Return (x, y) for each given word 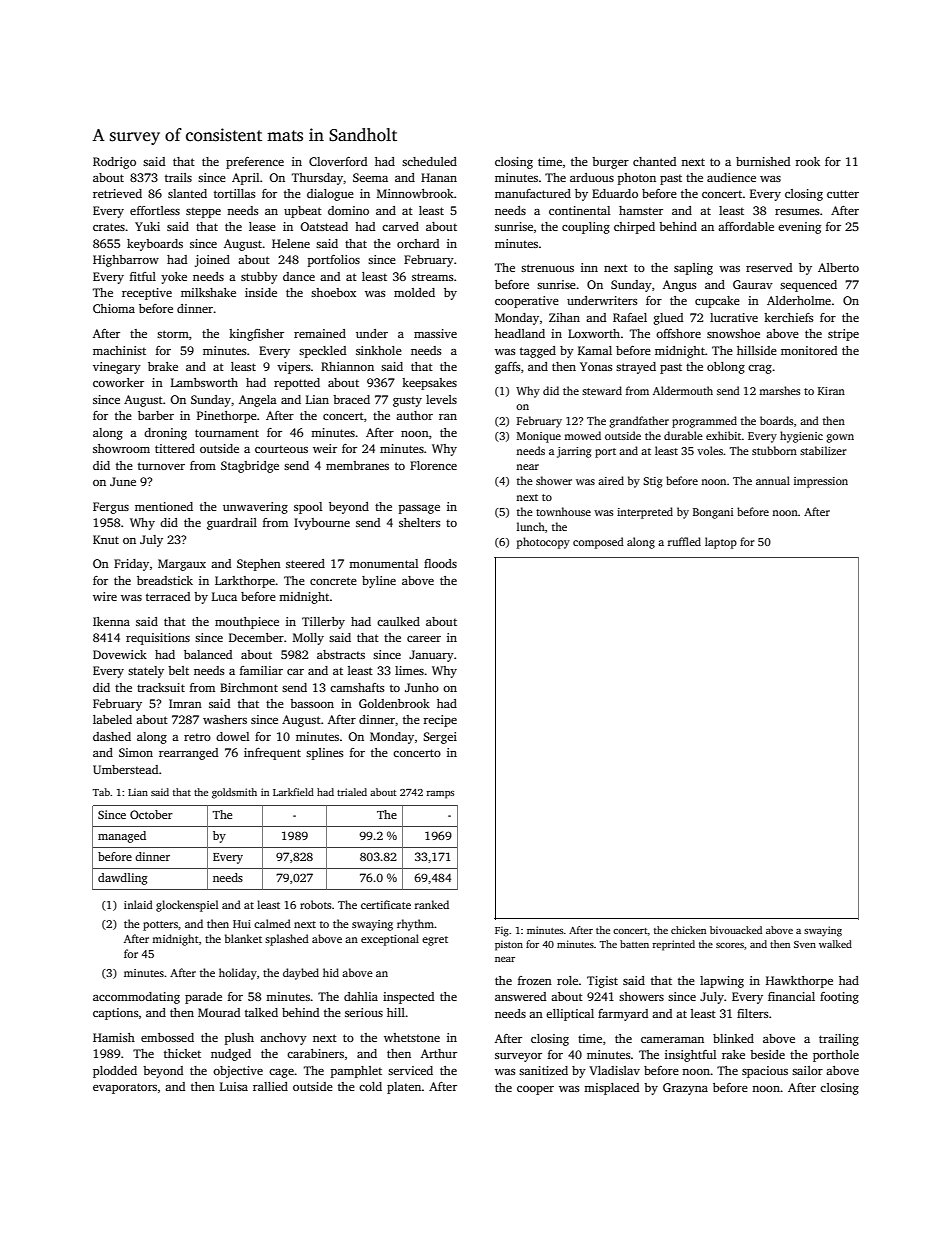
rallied (270, 1086)
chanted (654, 161)
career (424, 639)
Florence (433, 465)
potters (160, 926)
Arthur (439, 1053)
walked (835, 944)
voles (710, 450)
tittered (175, 448)
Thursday (317, 179)
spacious (765, 1072)
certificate (386, 904)
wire (105, 596)
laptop (721, 543)
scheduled (429, 161)
